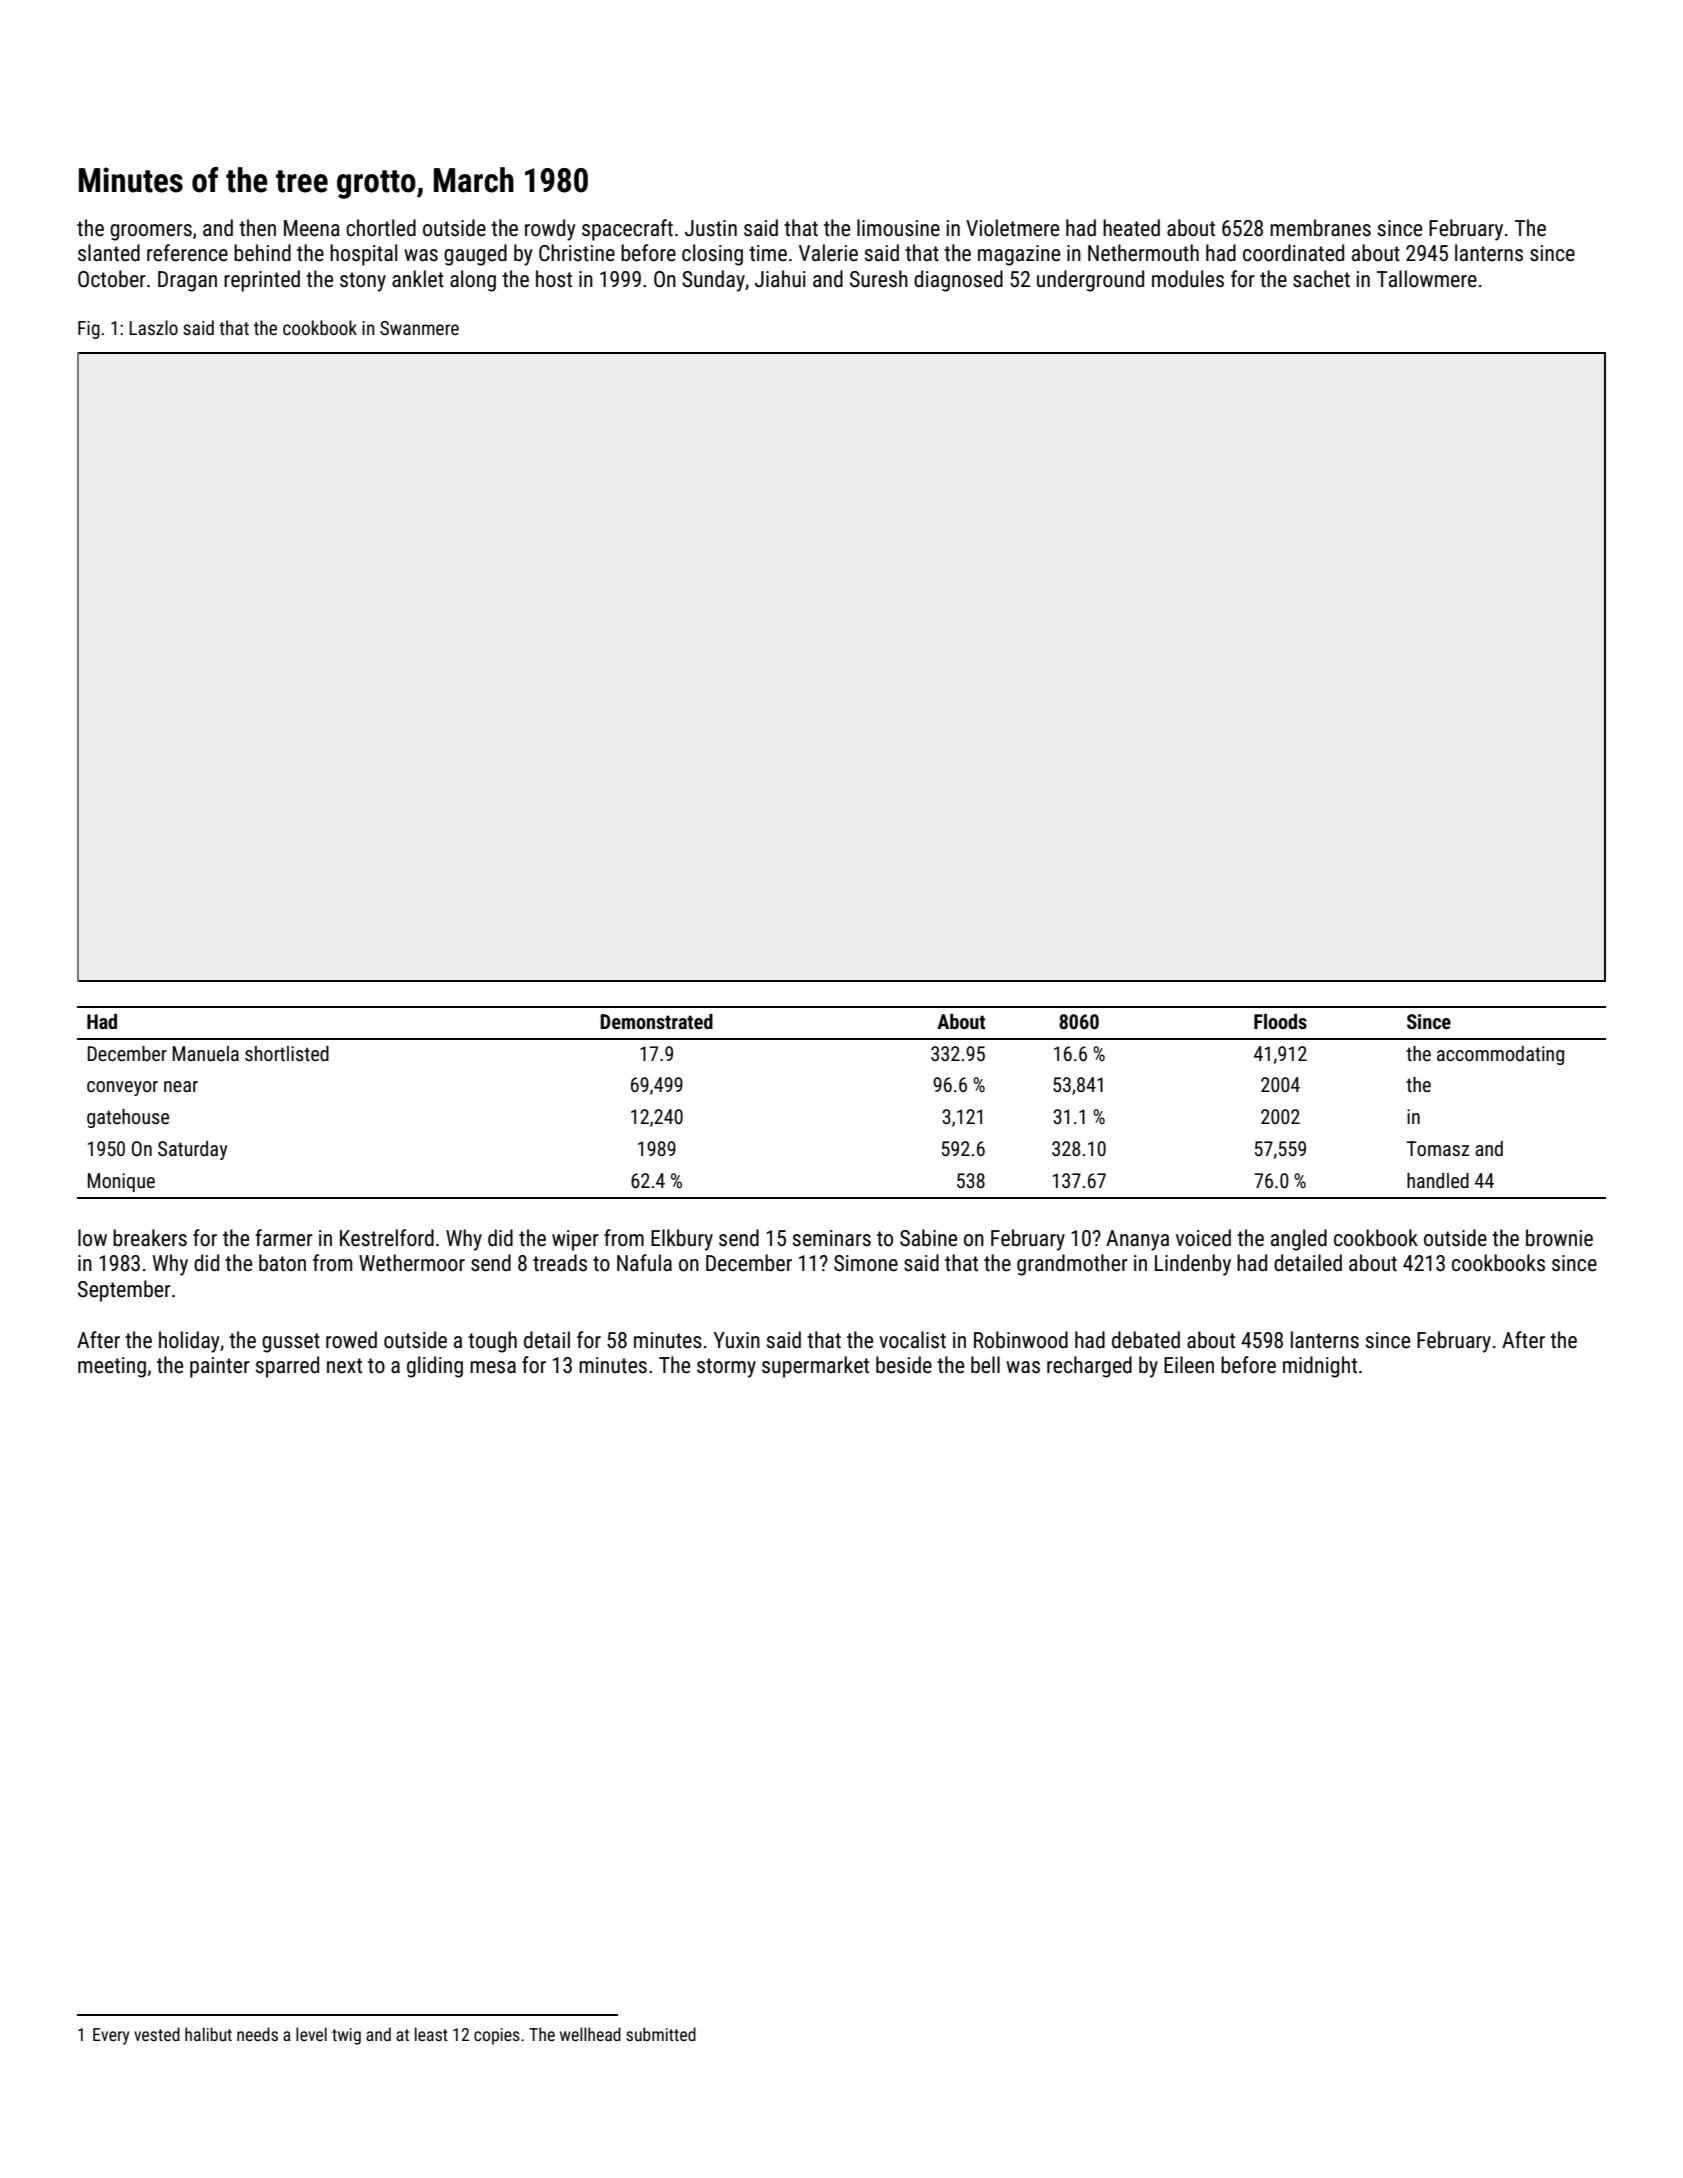  Describe the element at coordinates (815, 1367) in the image. I see `supermarket` at that location.
